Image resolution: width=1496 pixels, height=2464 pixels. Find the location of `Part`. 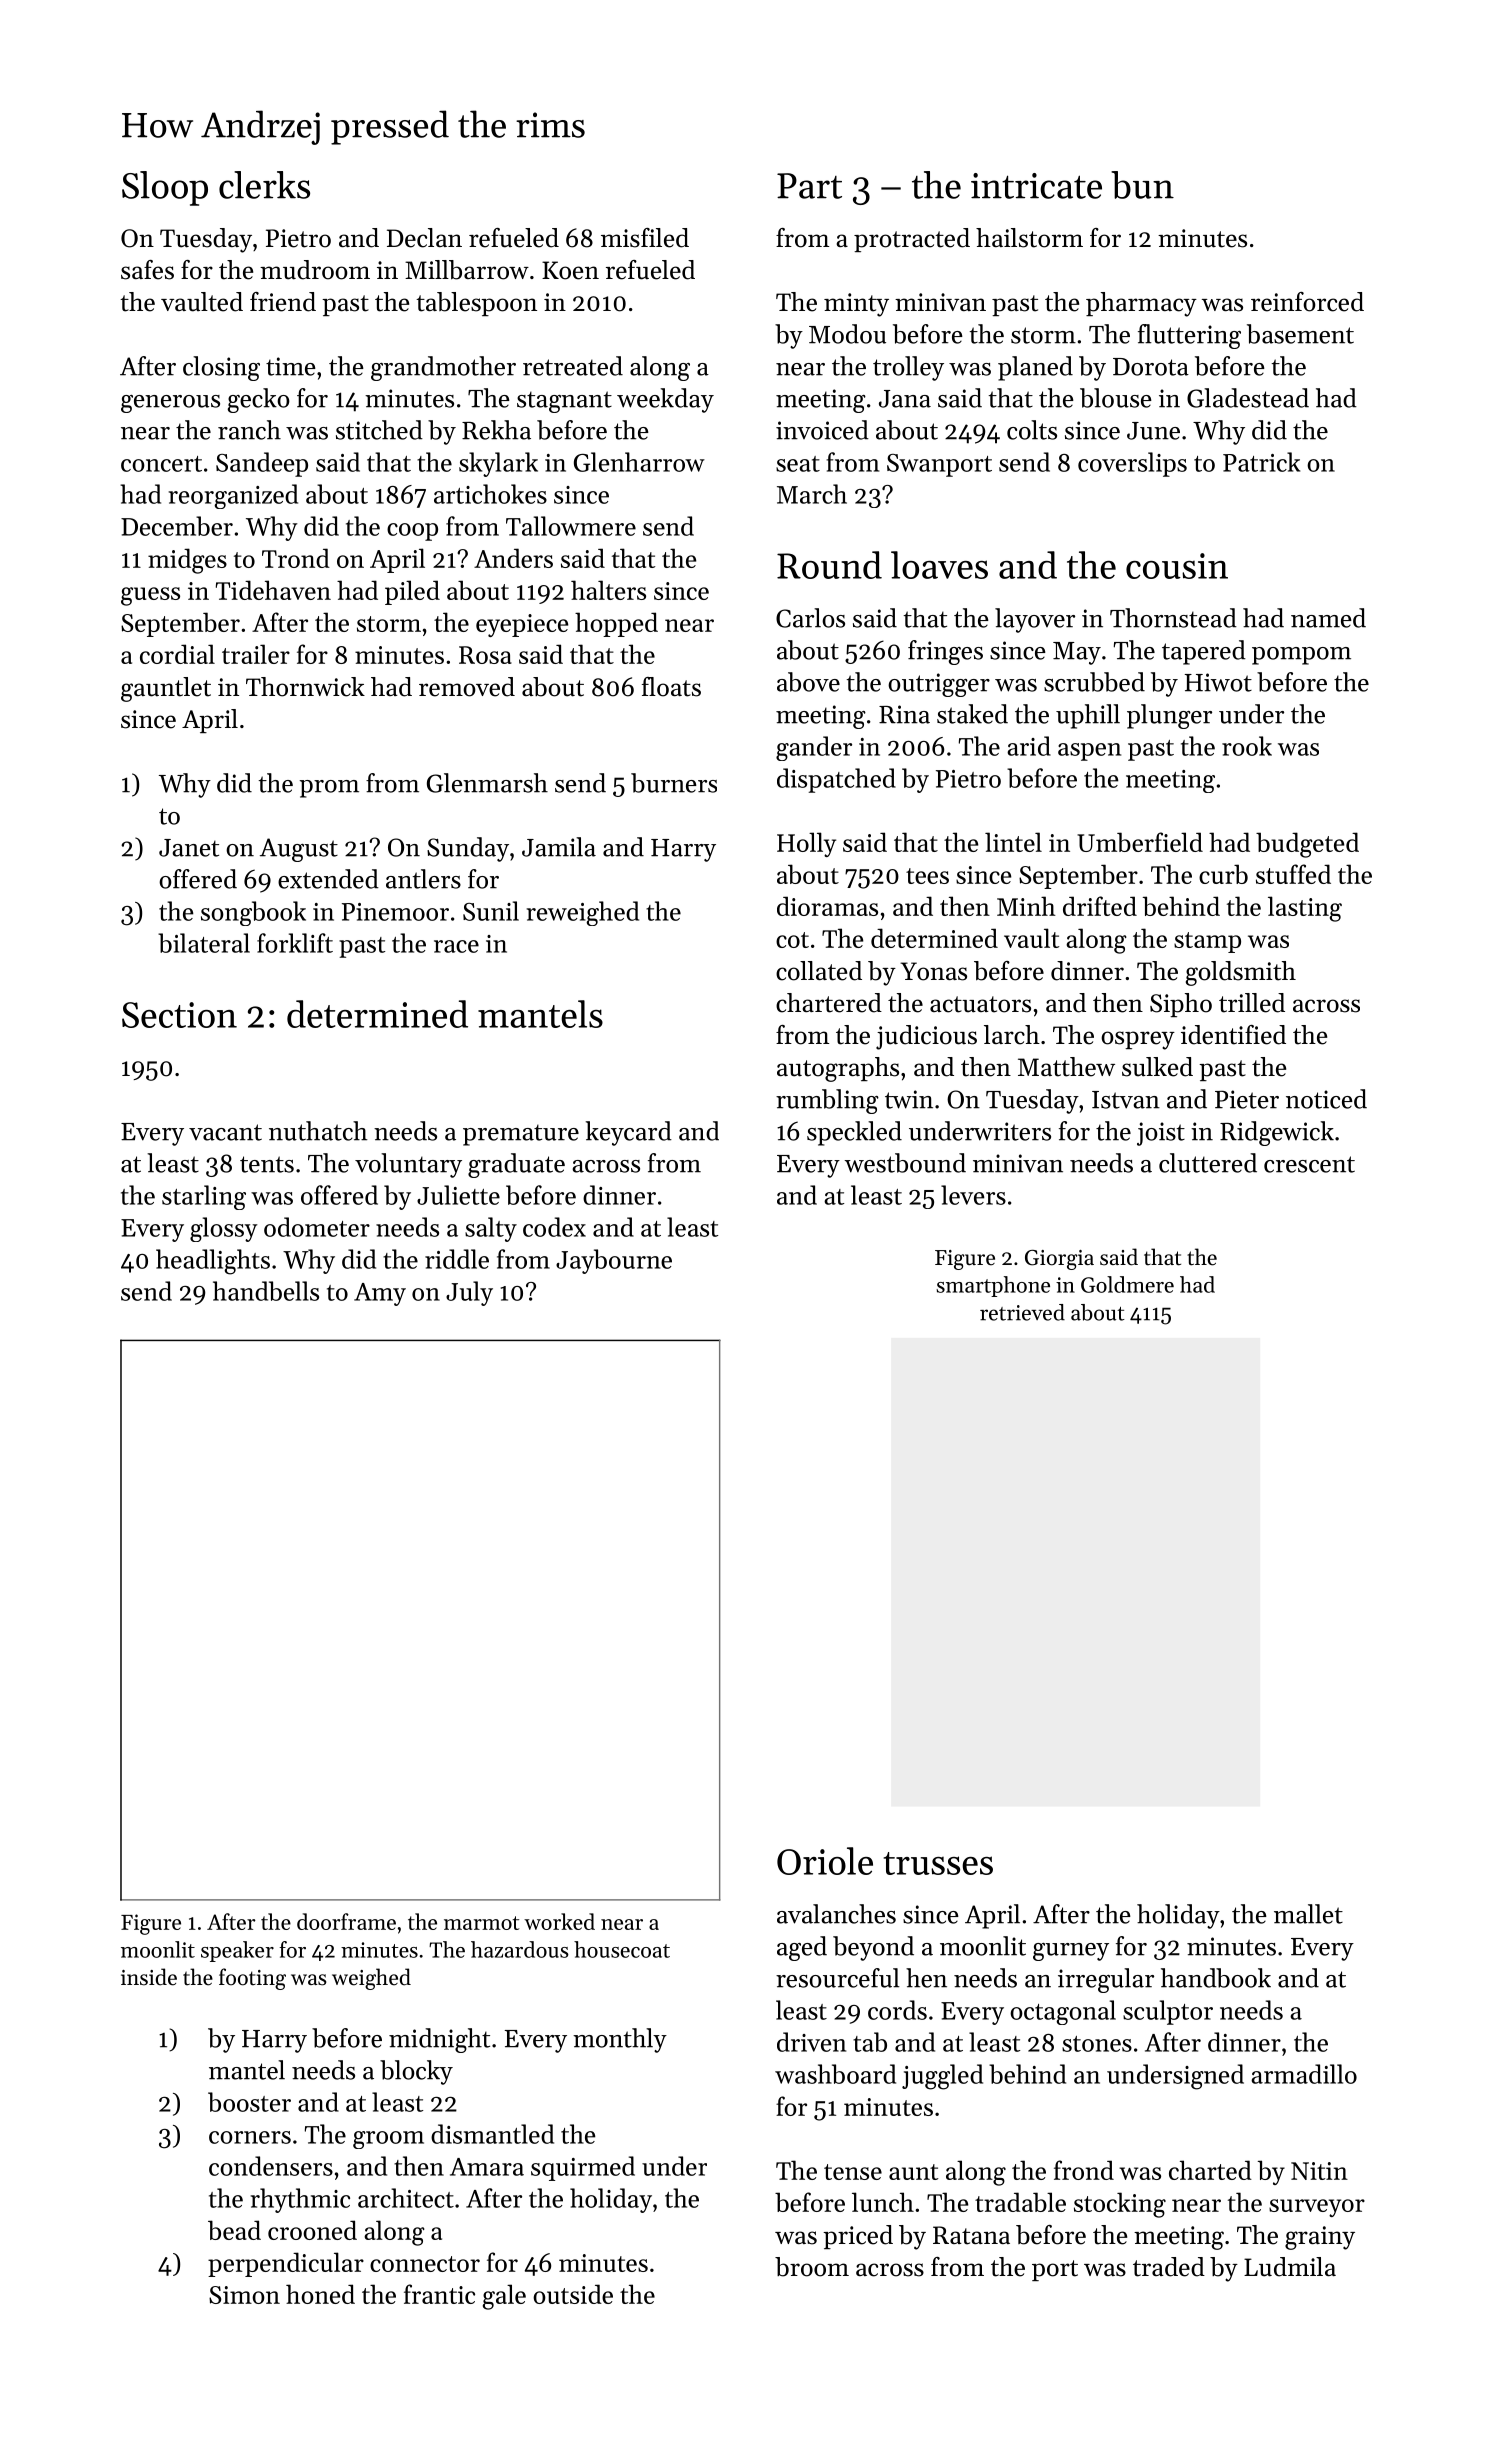

Part is located at coordinates (809, 186).
